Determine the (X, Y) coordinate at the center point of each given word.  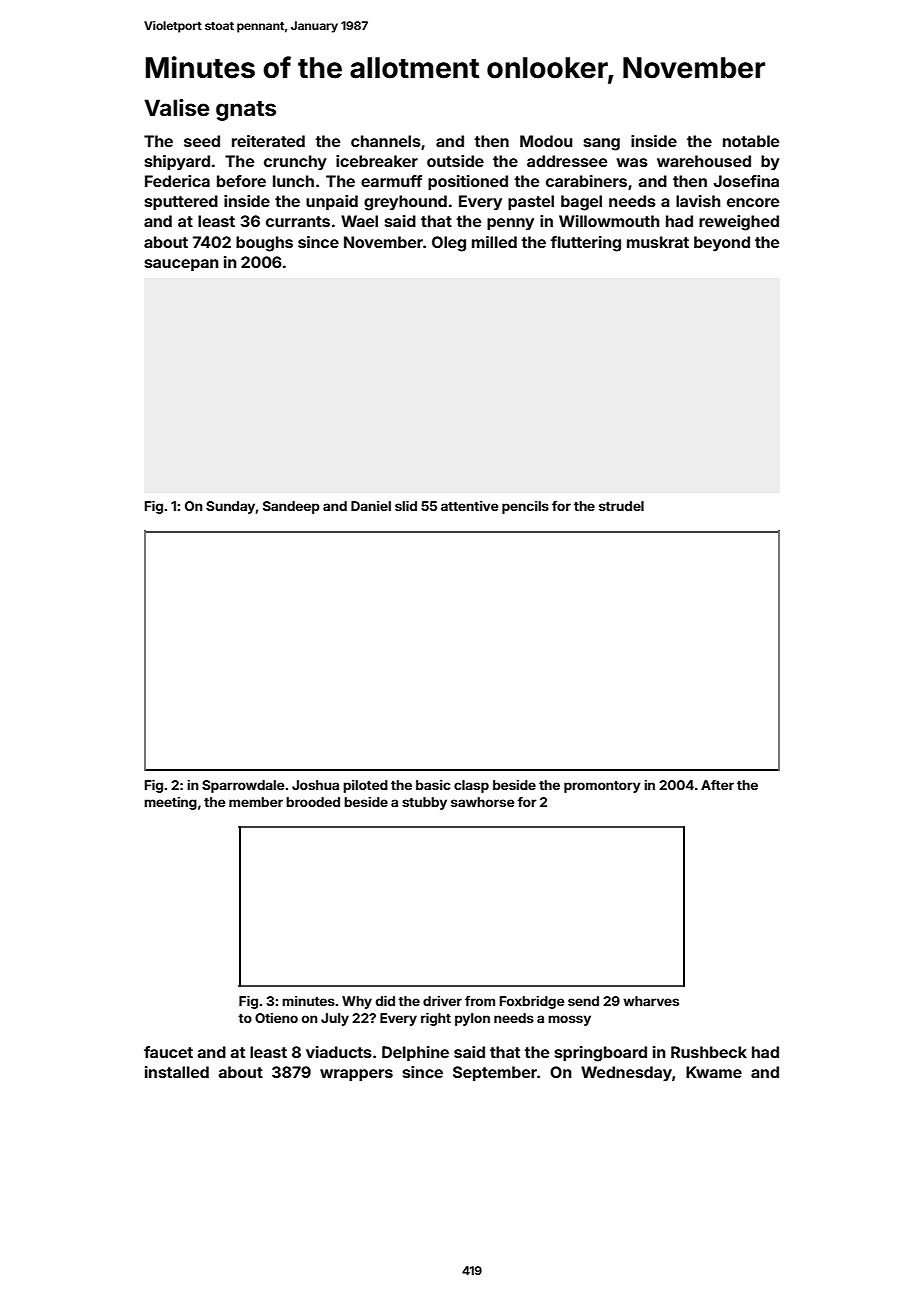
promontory (602, 787)
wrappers (356, 1075)
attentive (469, 506)
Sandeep (291, 507)
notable (751, 141)
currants (298, 221)
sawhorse (482, 802)
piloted (365, 786)
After (717, 785)
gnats (246, 111)
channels (386, 141)
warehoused (704, 161)
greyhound (405, 203)
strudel (621, 506)
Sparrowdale (243, 786)
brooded (313, 802)
